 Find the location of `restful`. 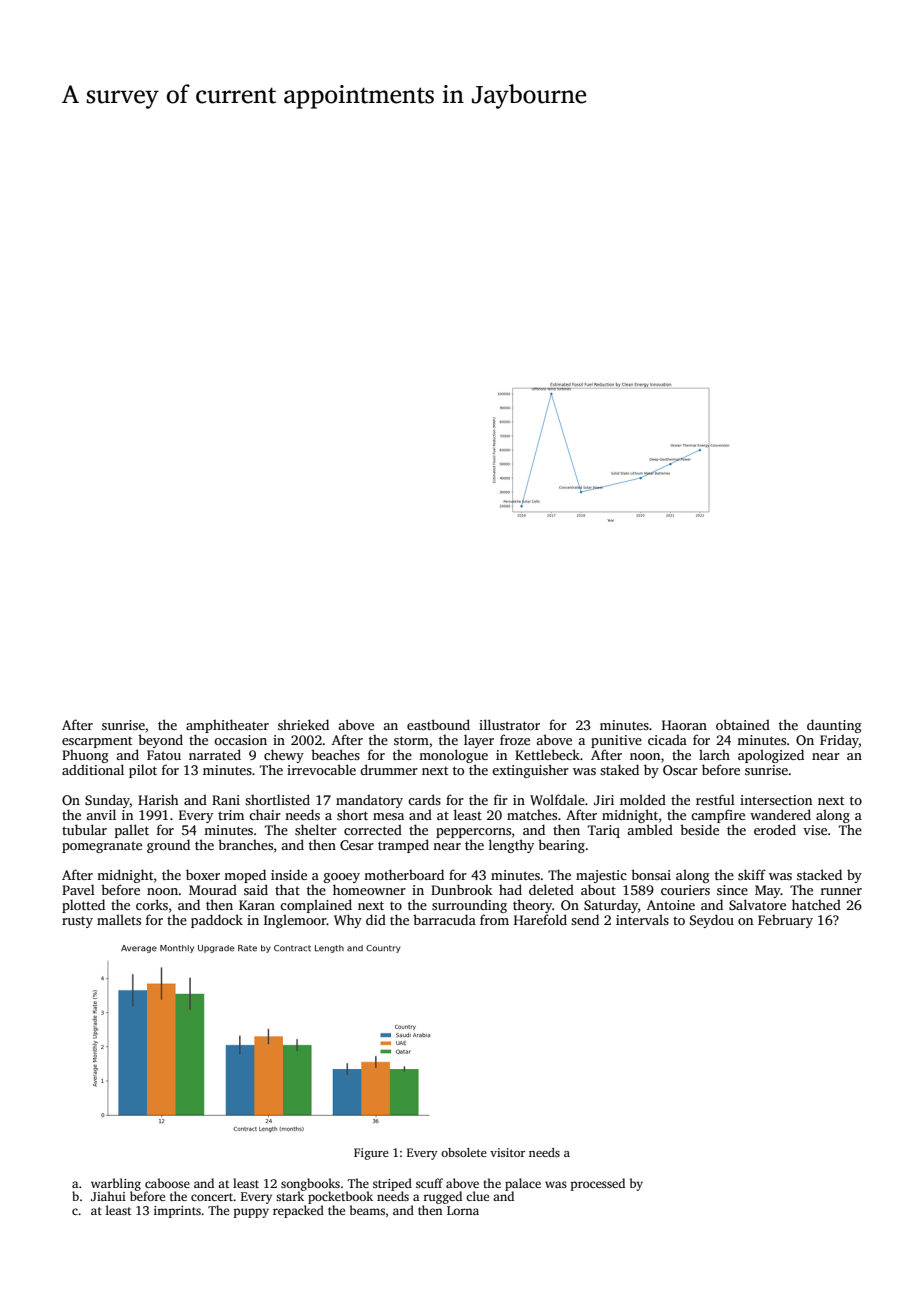

restful is located at coordinates (715, 799).
